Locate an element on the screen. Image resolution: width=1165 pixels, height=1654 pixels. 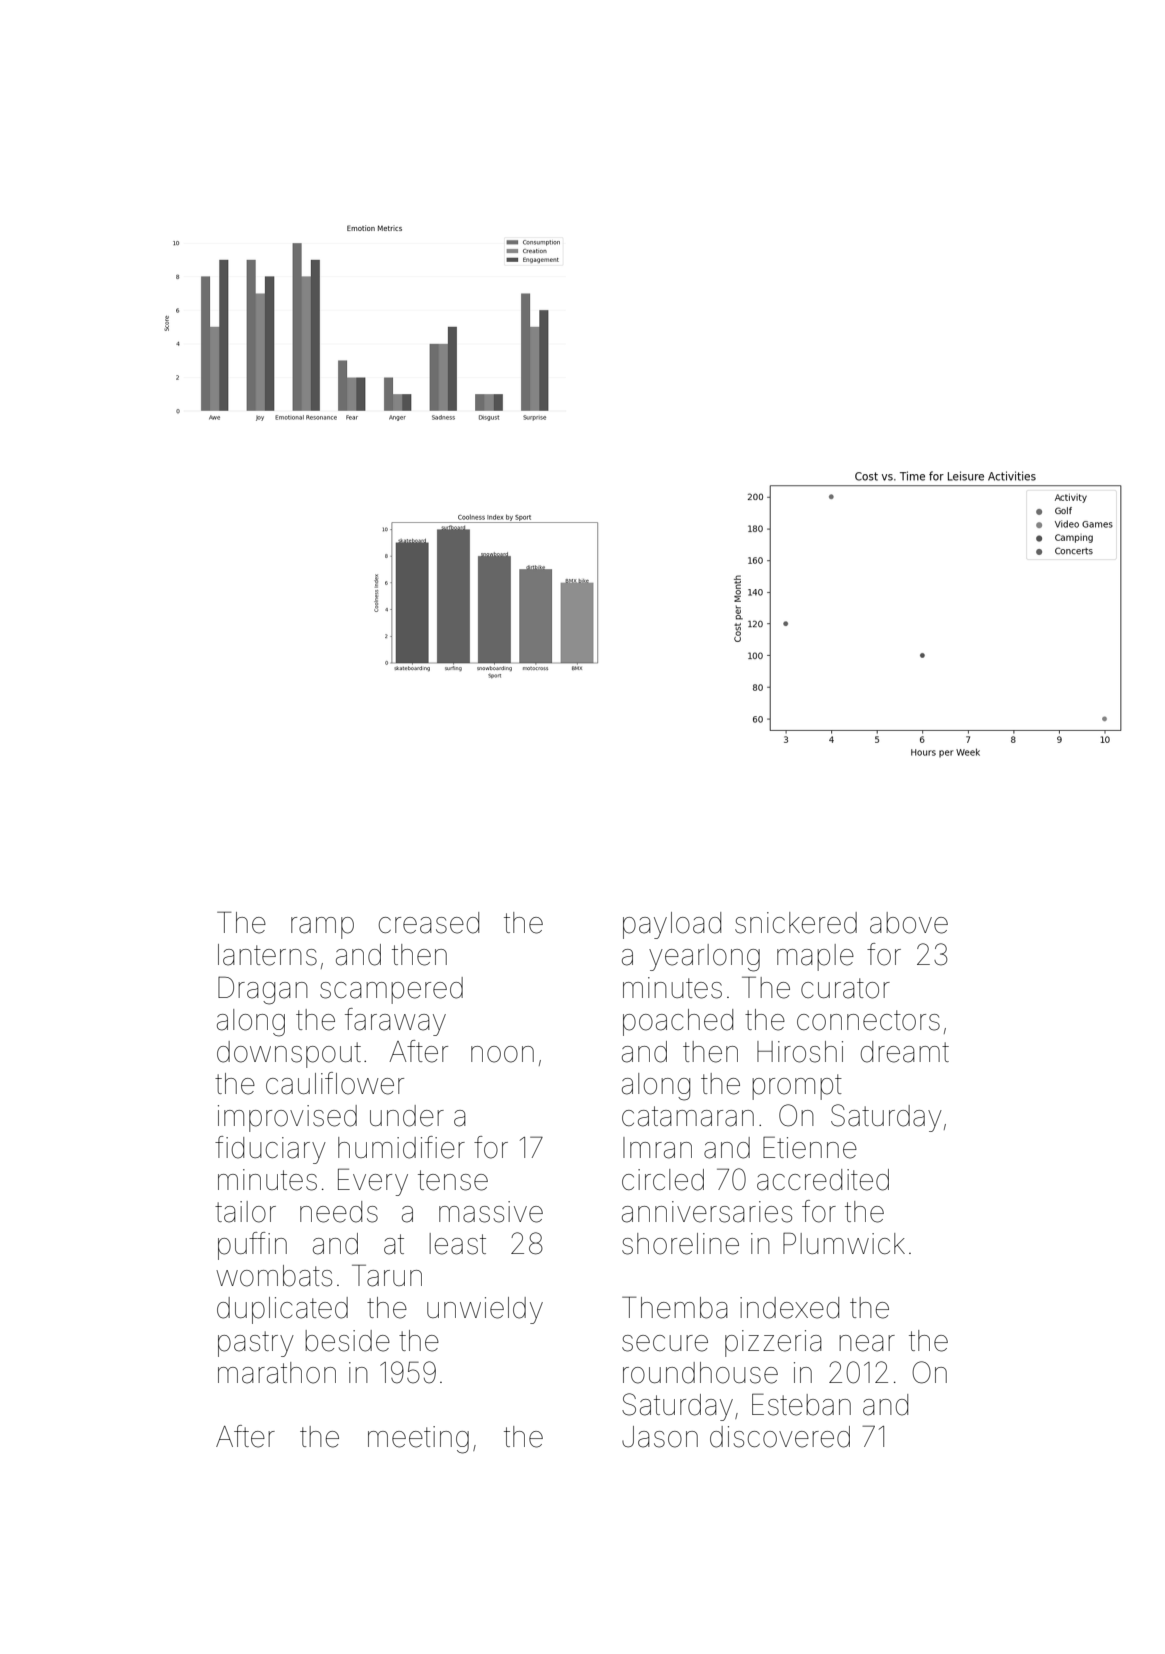
Plumwick is located at coordinates (844, 1243).
